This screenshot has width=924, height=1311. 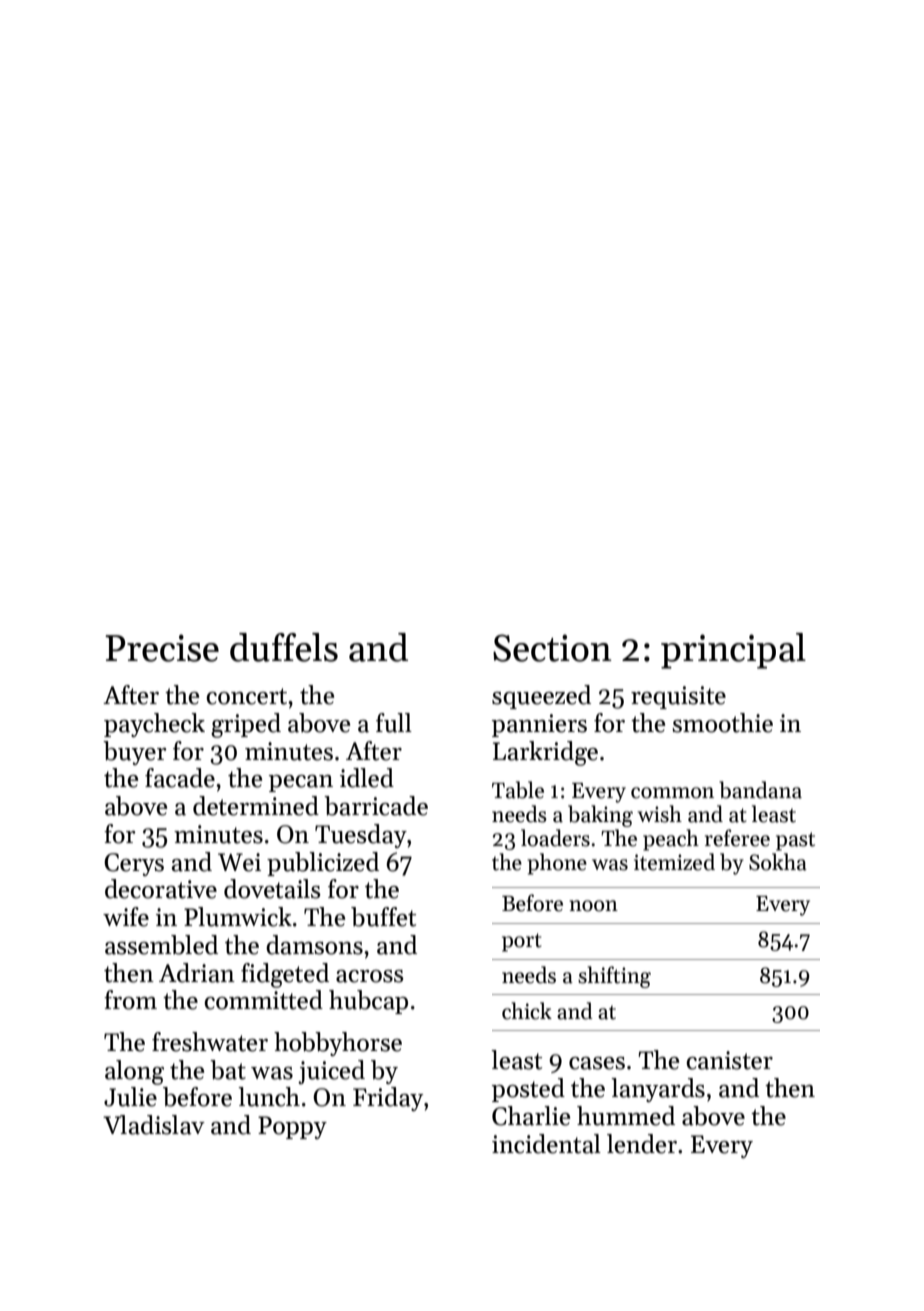 What do you see at coordinates (134, 864) in the screenshot?
I see `Cerys` at bounding box center [134, 864].
